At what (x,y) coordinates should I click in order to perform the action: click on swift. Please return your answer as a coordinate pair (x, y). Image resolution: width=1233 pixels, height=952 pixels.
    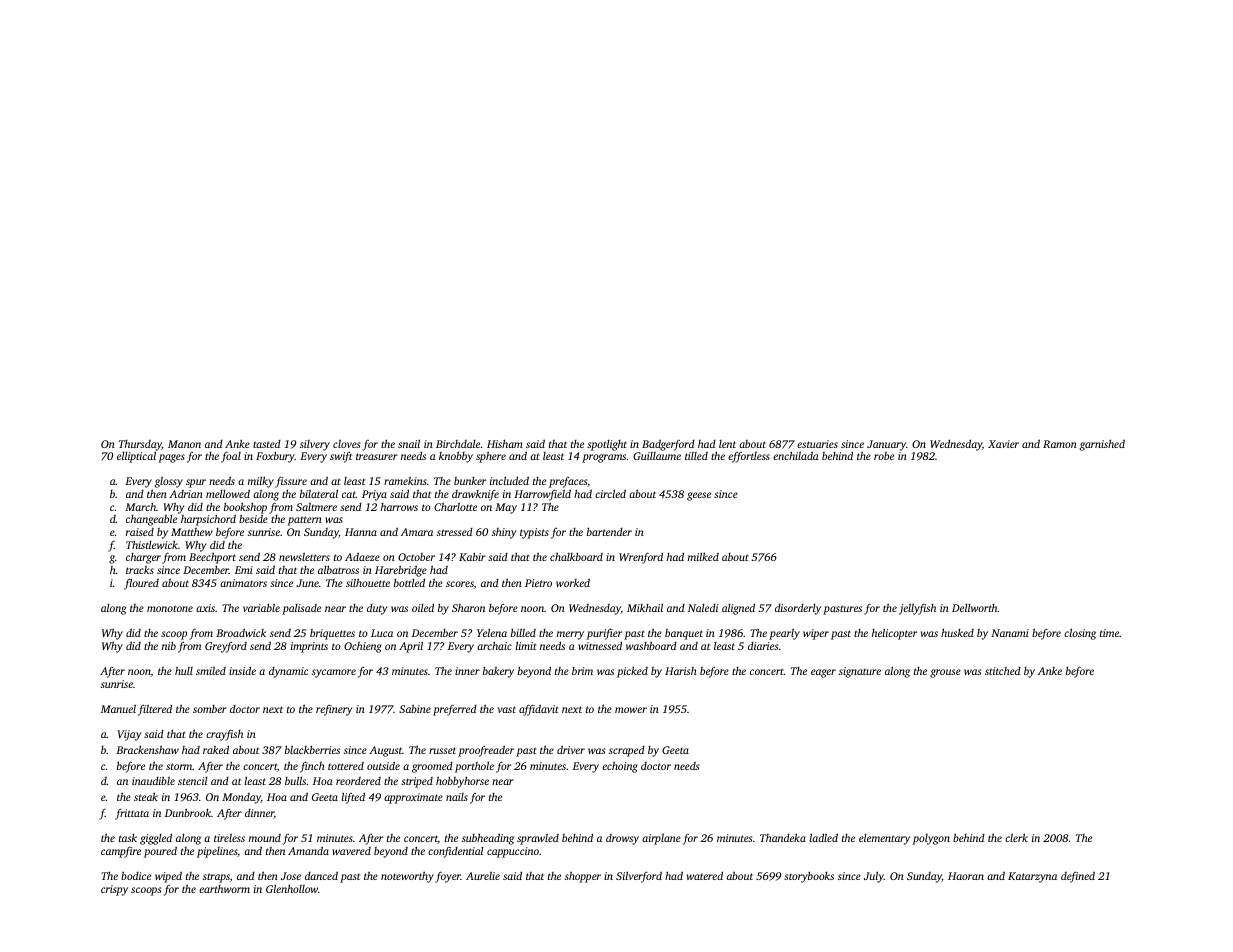
    Looking at the image, I should click on (341, 457).
